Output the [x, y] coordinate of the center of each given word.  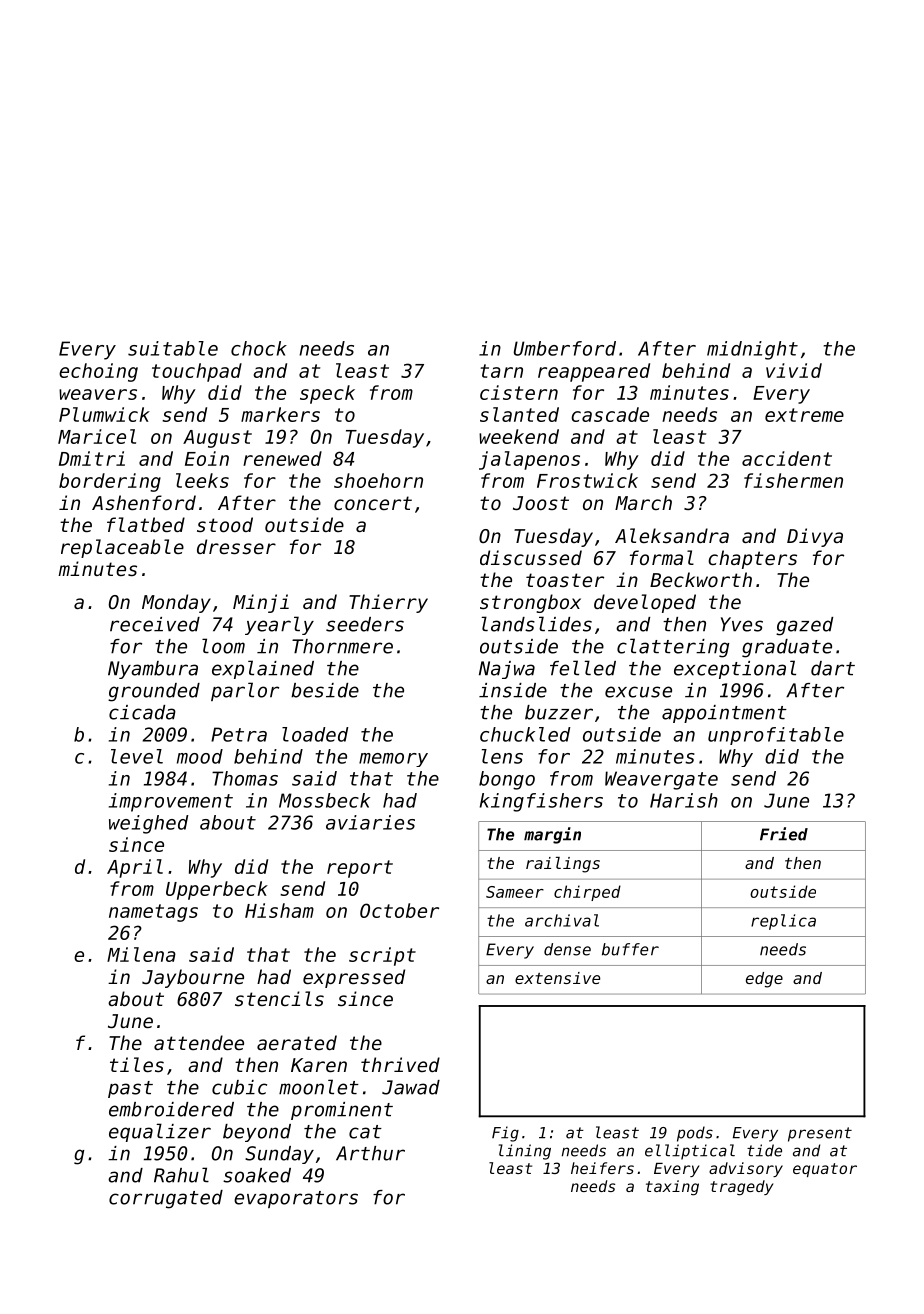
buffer [630, 949]
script [382, 956]
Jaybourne [193, 978]
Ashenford [144, 502]
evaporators [296, 1199]
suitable [173, 348]
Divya [815, 537]
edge [764, 980]
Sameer [515, 892]
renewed [282, 458]
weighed [149, 824]
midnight [752, 350]
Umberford [565, 348]
